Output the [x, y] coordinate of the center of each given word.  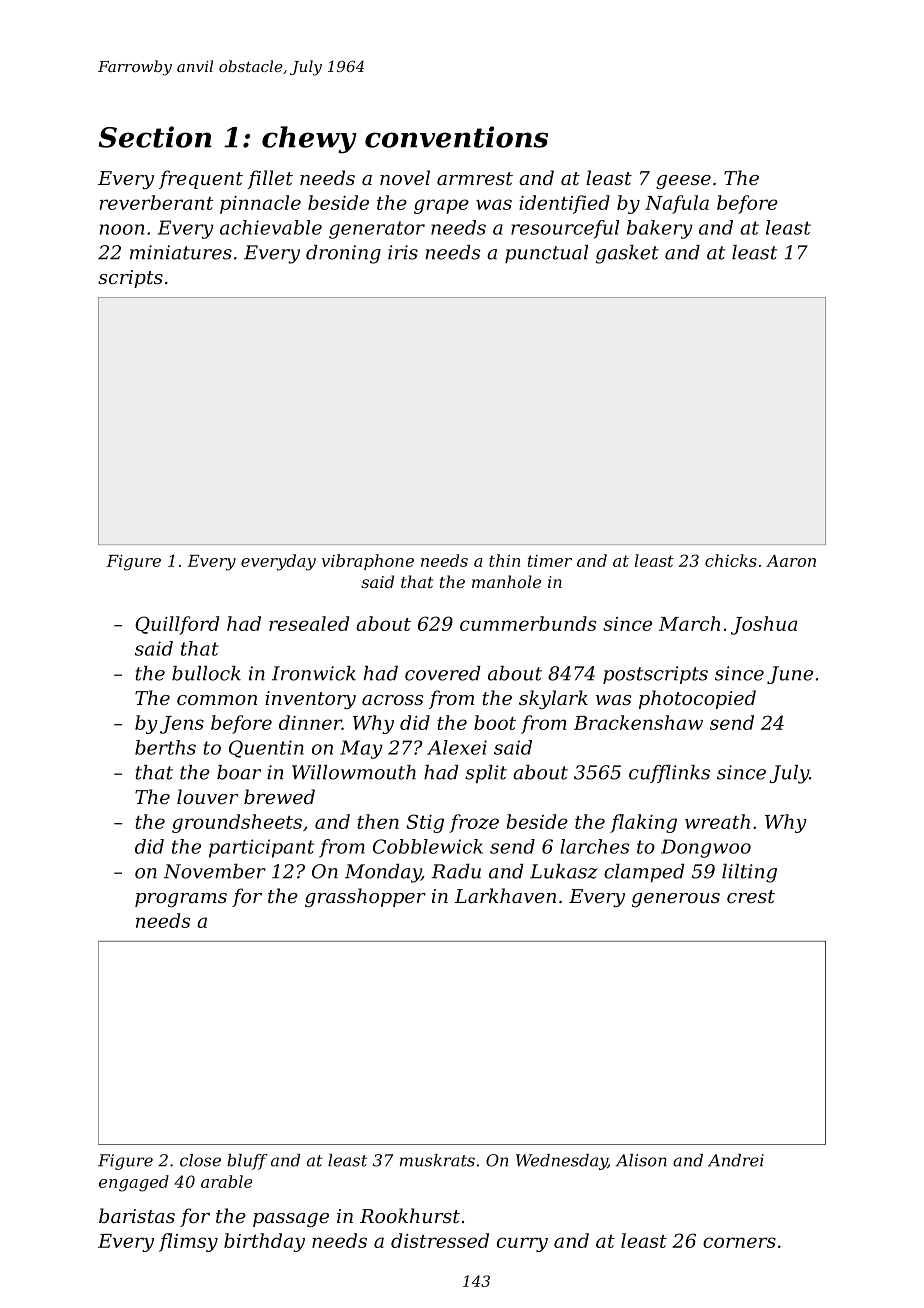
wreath [717, 821]
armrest [475, 178]
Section [155, 137]
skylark [553, 699]
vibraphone [368, 562]
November [215, 871]
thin [504, 560]
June [790, 675]
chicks [731, 560]
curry [522, 1244]
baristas [137, 1215]
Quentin [266, 749]
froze [474, 823]
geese [683, 182]
